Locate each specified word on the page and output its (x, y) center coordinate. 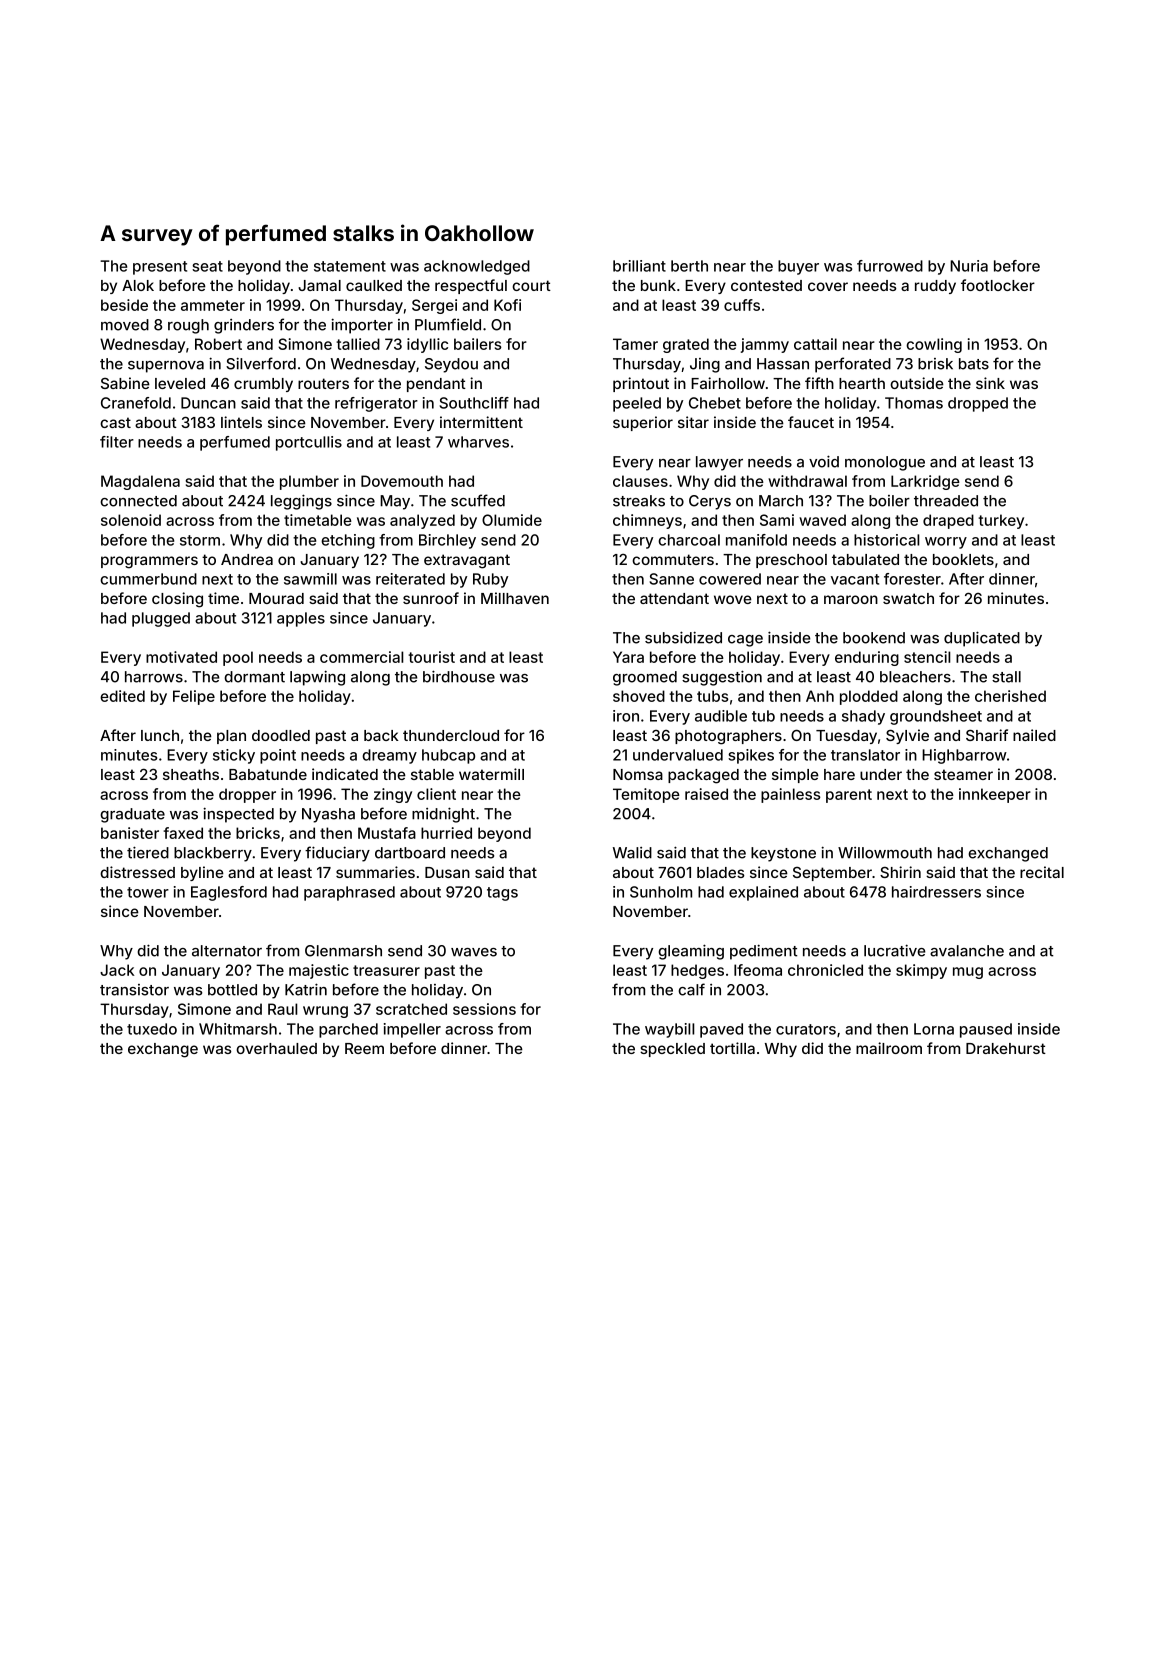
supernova (166, 367)
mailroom (889, 1048)
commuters (673, 559)
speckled (672, 1050)
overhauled (276, 1048)
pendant (436, 385)
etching (348, 541)
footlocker (998, 285)
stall (1006, 677)
